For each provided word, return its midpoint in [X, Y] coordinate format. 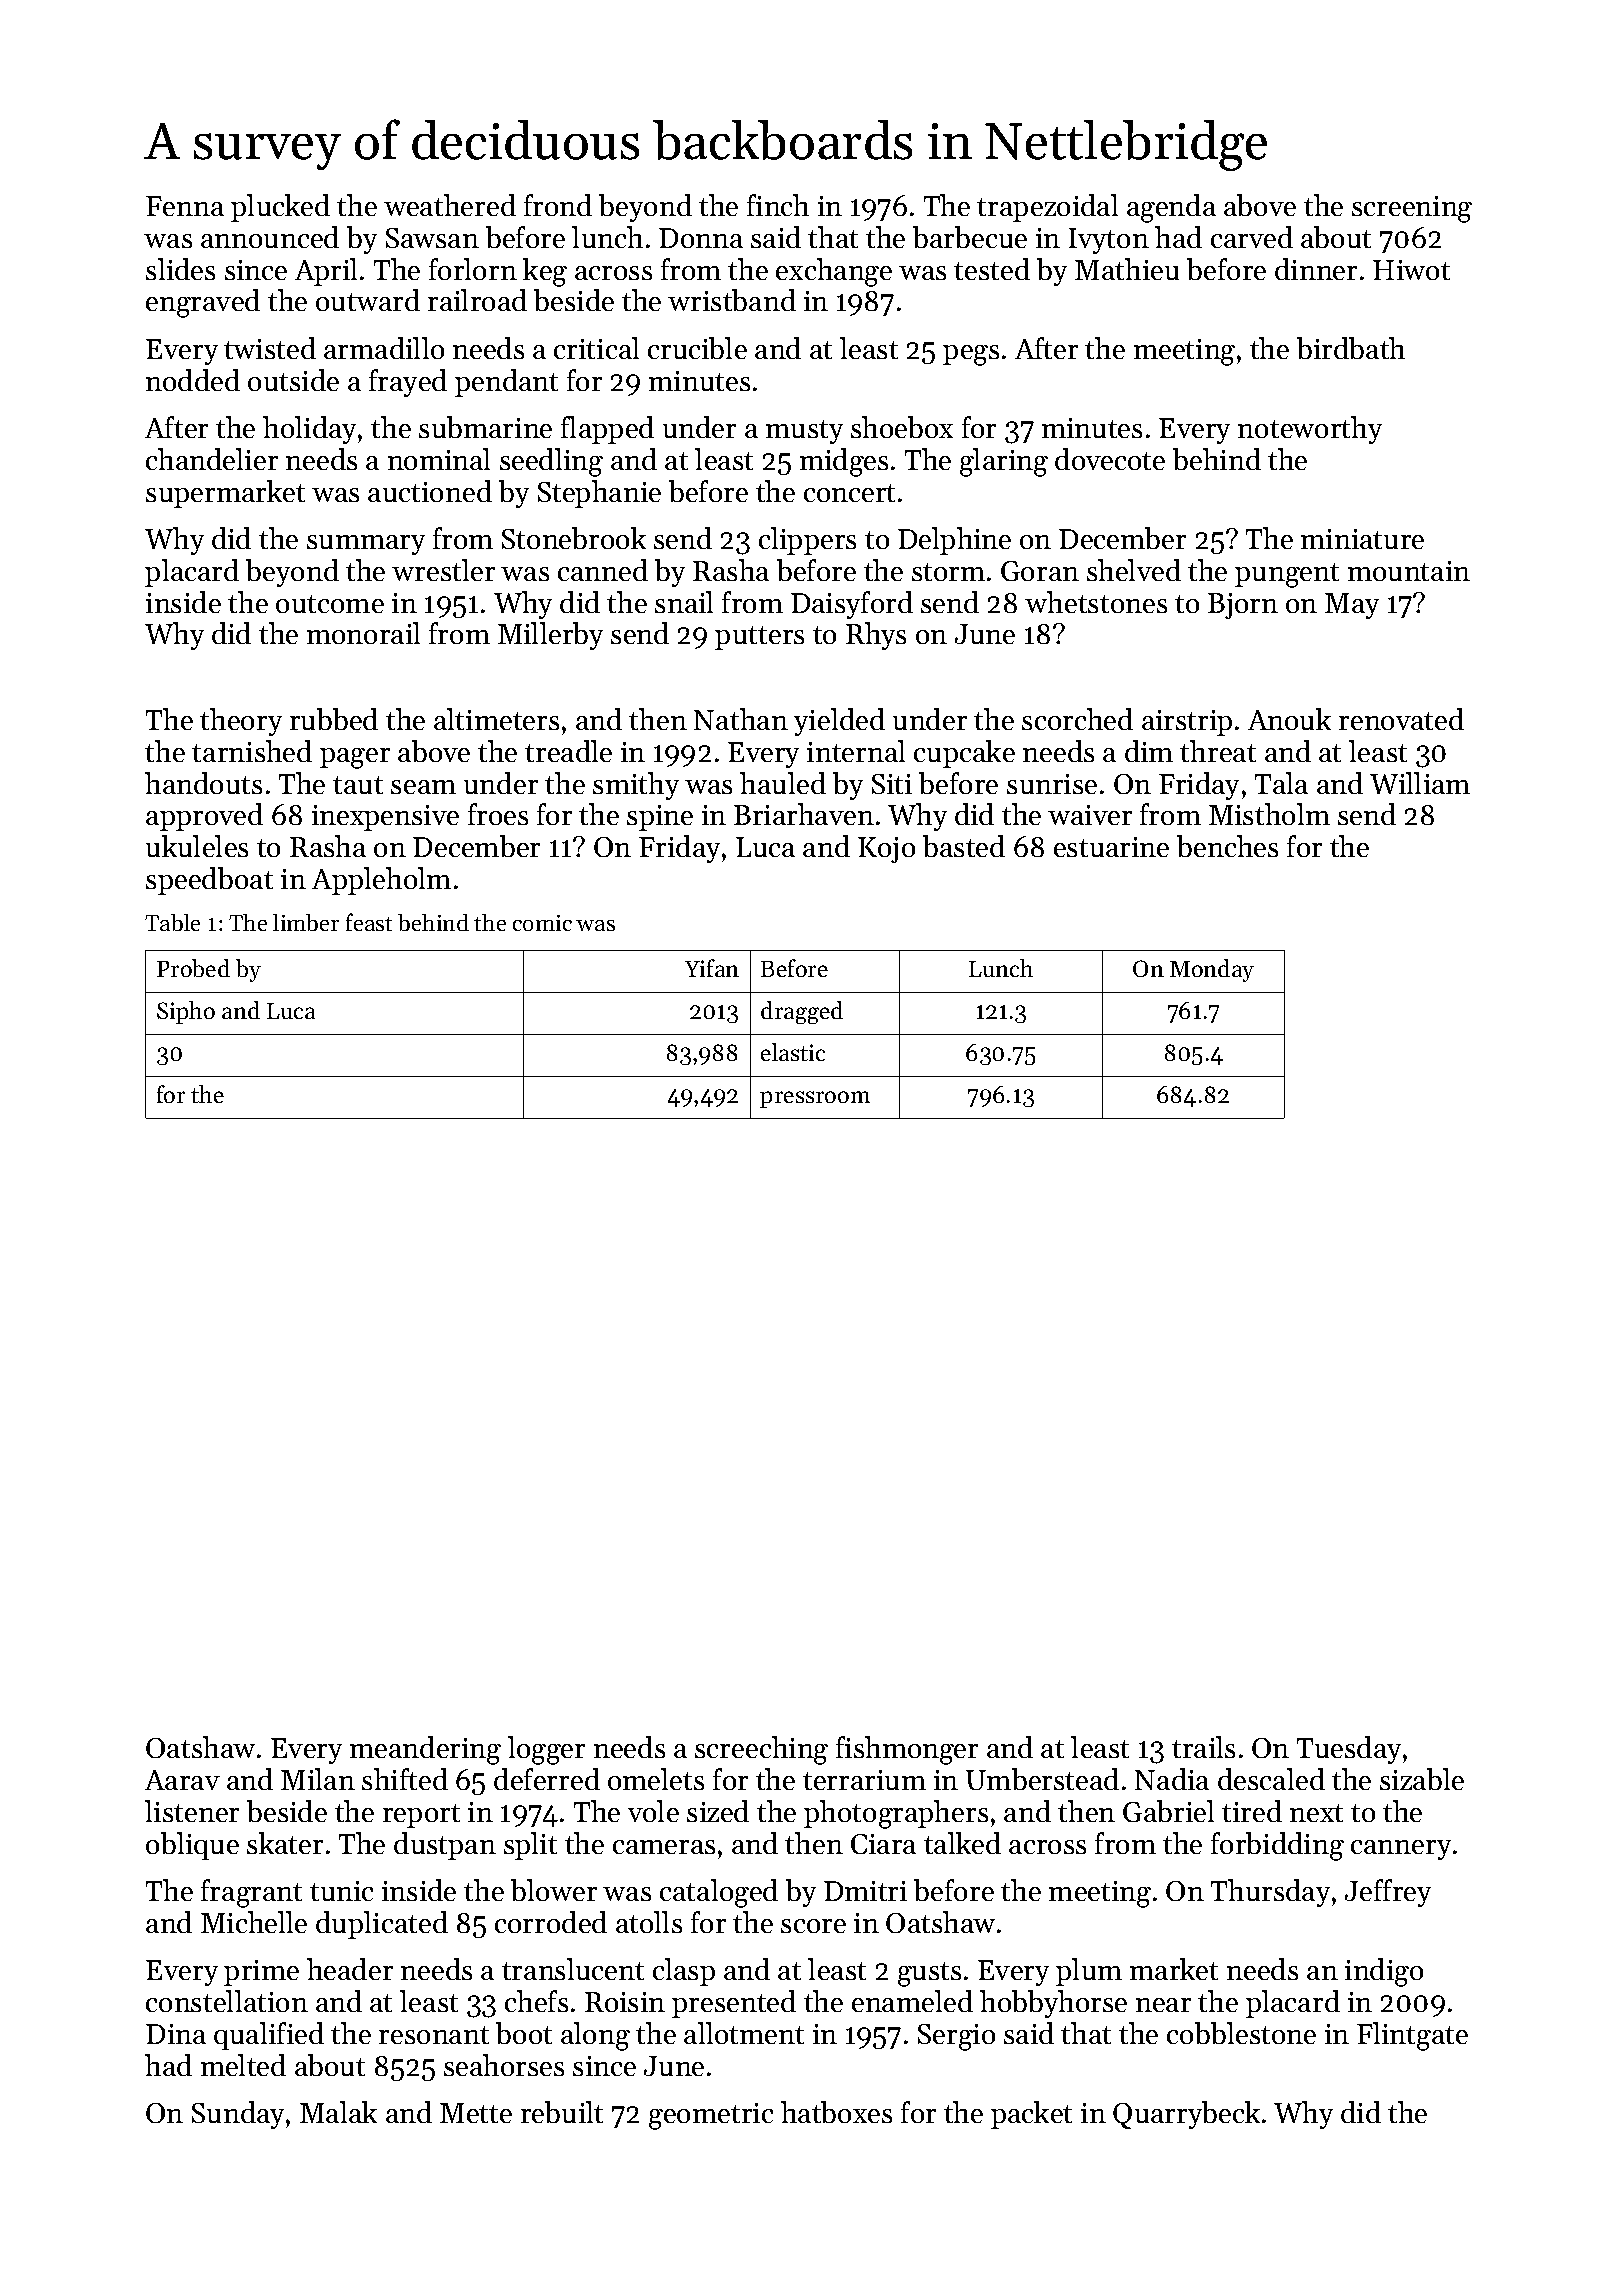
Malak [338, 2112]
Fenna [185, 206]
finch [778, 205]
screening [1412, 209]
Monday [1212, 970]
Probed [193, 968]
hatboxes [836, 2112]
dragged [802, 1012]
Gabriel [1168, 1811]
